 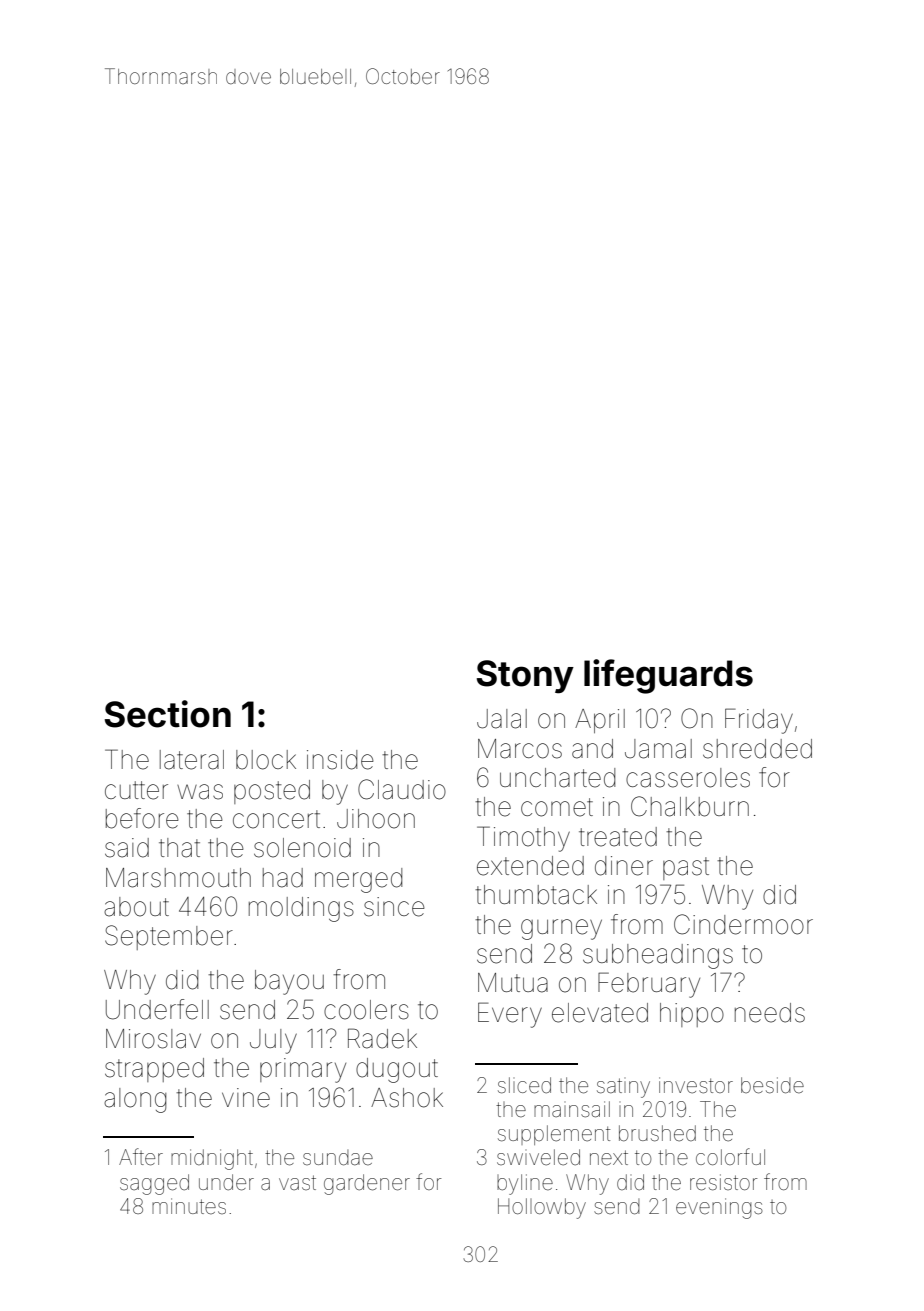 I want to click on Marcos, so click(x=520, y=749).
